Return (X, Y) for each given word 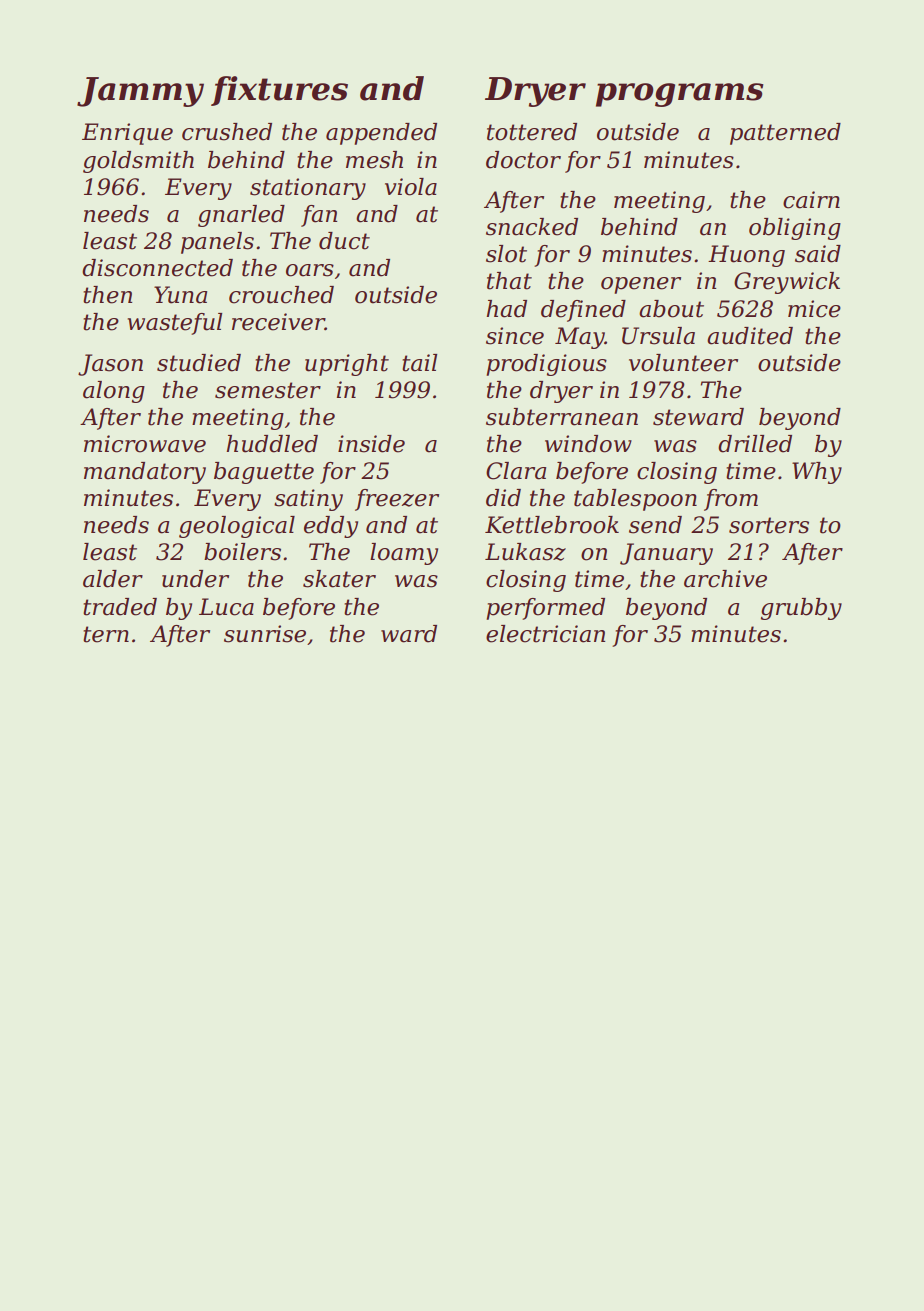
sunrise (265, 634)
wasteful (175, 324)
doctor (523, 160)
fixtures (279, 91)
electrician (545, 634)
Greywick (787, 283)
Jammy (140, 92)
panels (217, 243)
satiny (308, 500)
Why (817, 473)
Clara (516, 471)
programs (680, 95)
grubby (801, 609)
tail (419, 363)
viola (411, 187)
